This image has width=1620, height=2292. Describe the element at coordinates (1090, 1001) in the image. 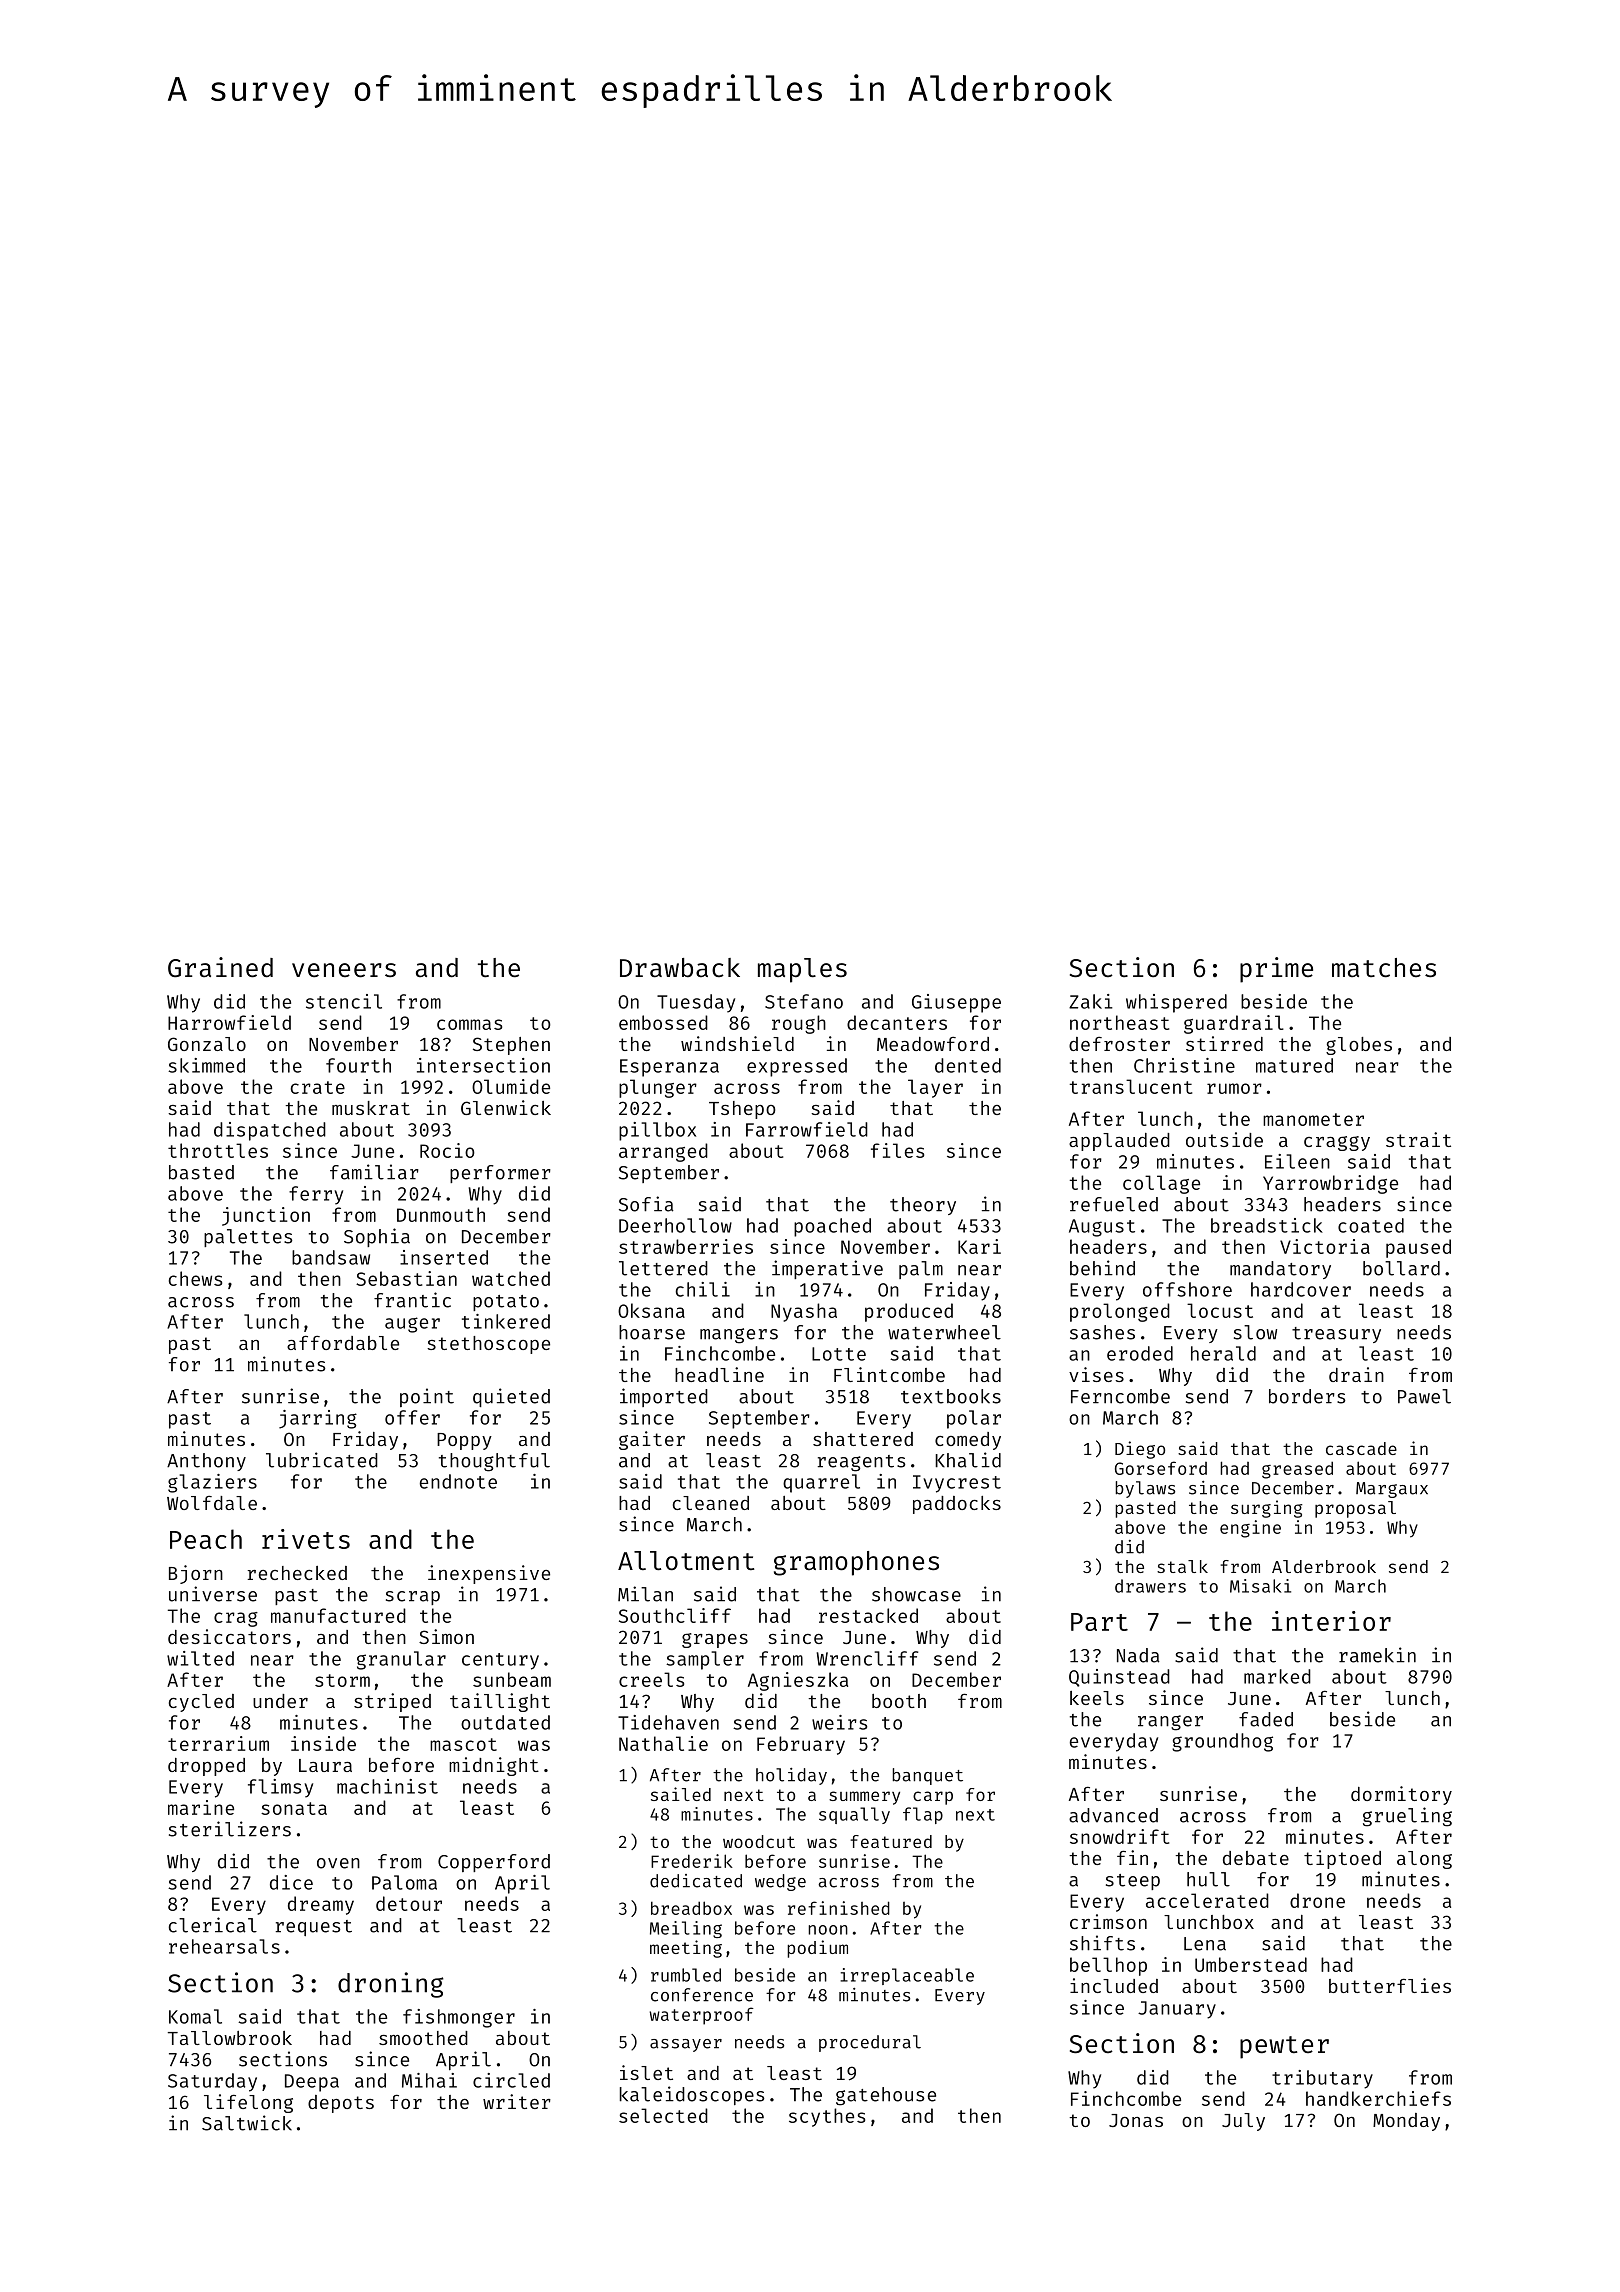

I see `Zaki` at that location.
